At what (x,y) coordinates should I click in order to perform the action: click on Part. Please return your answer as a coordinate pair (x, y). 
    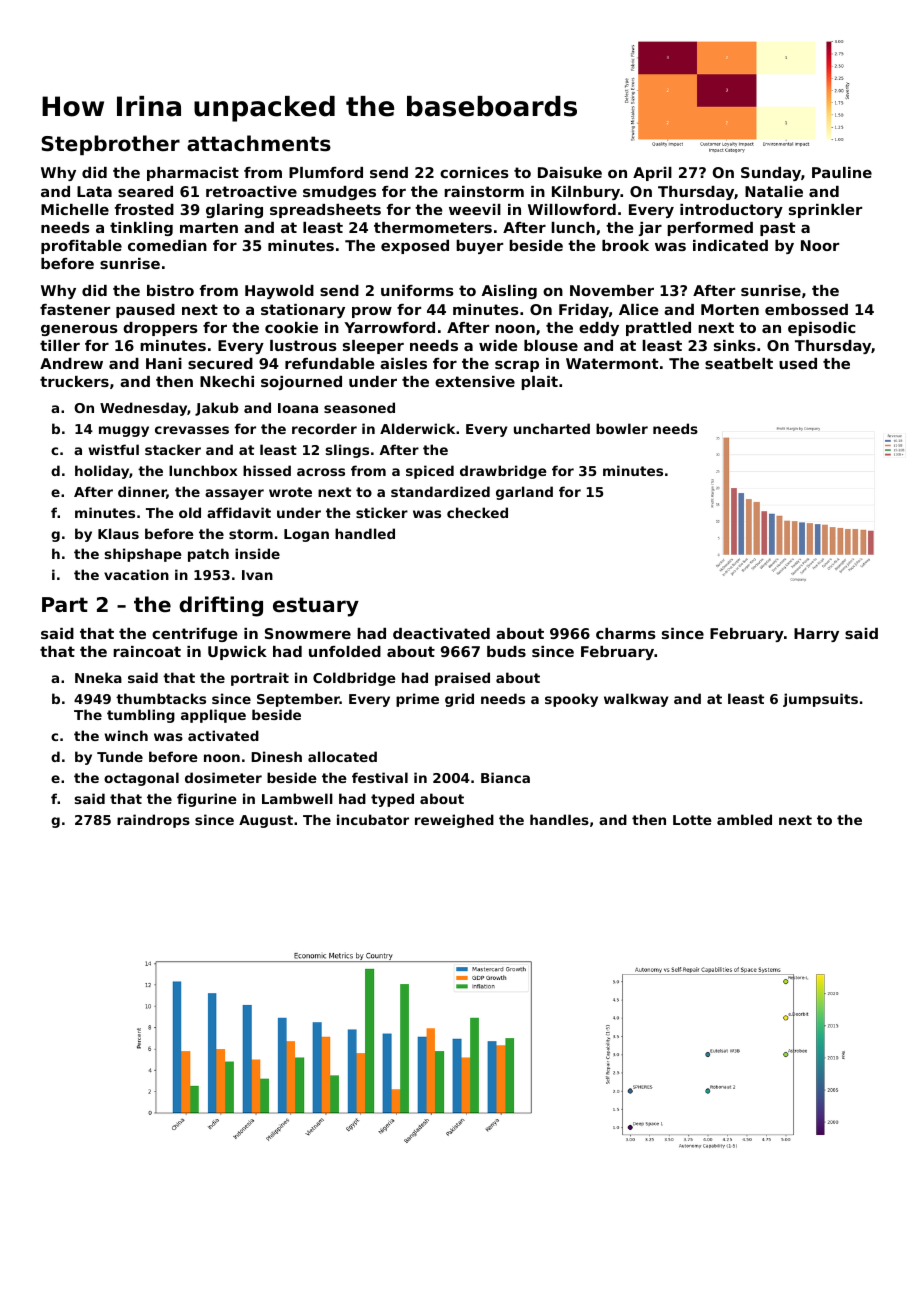
    Looking at the image, I should click on (65, 605).
